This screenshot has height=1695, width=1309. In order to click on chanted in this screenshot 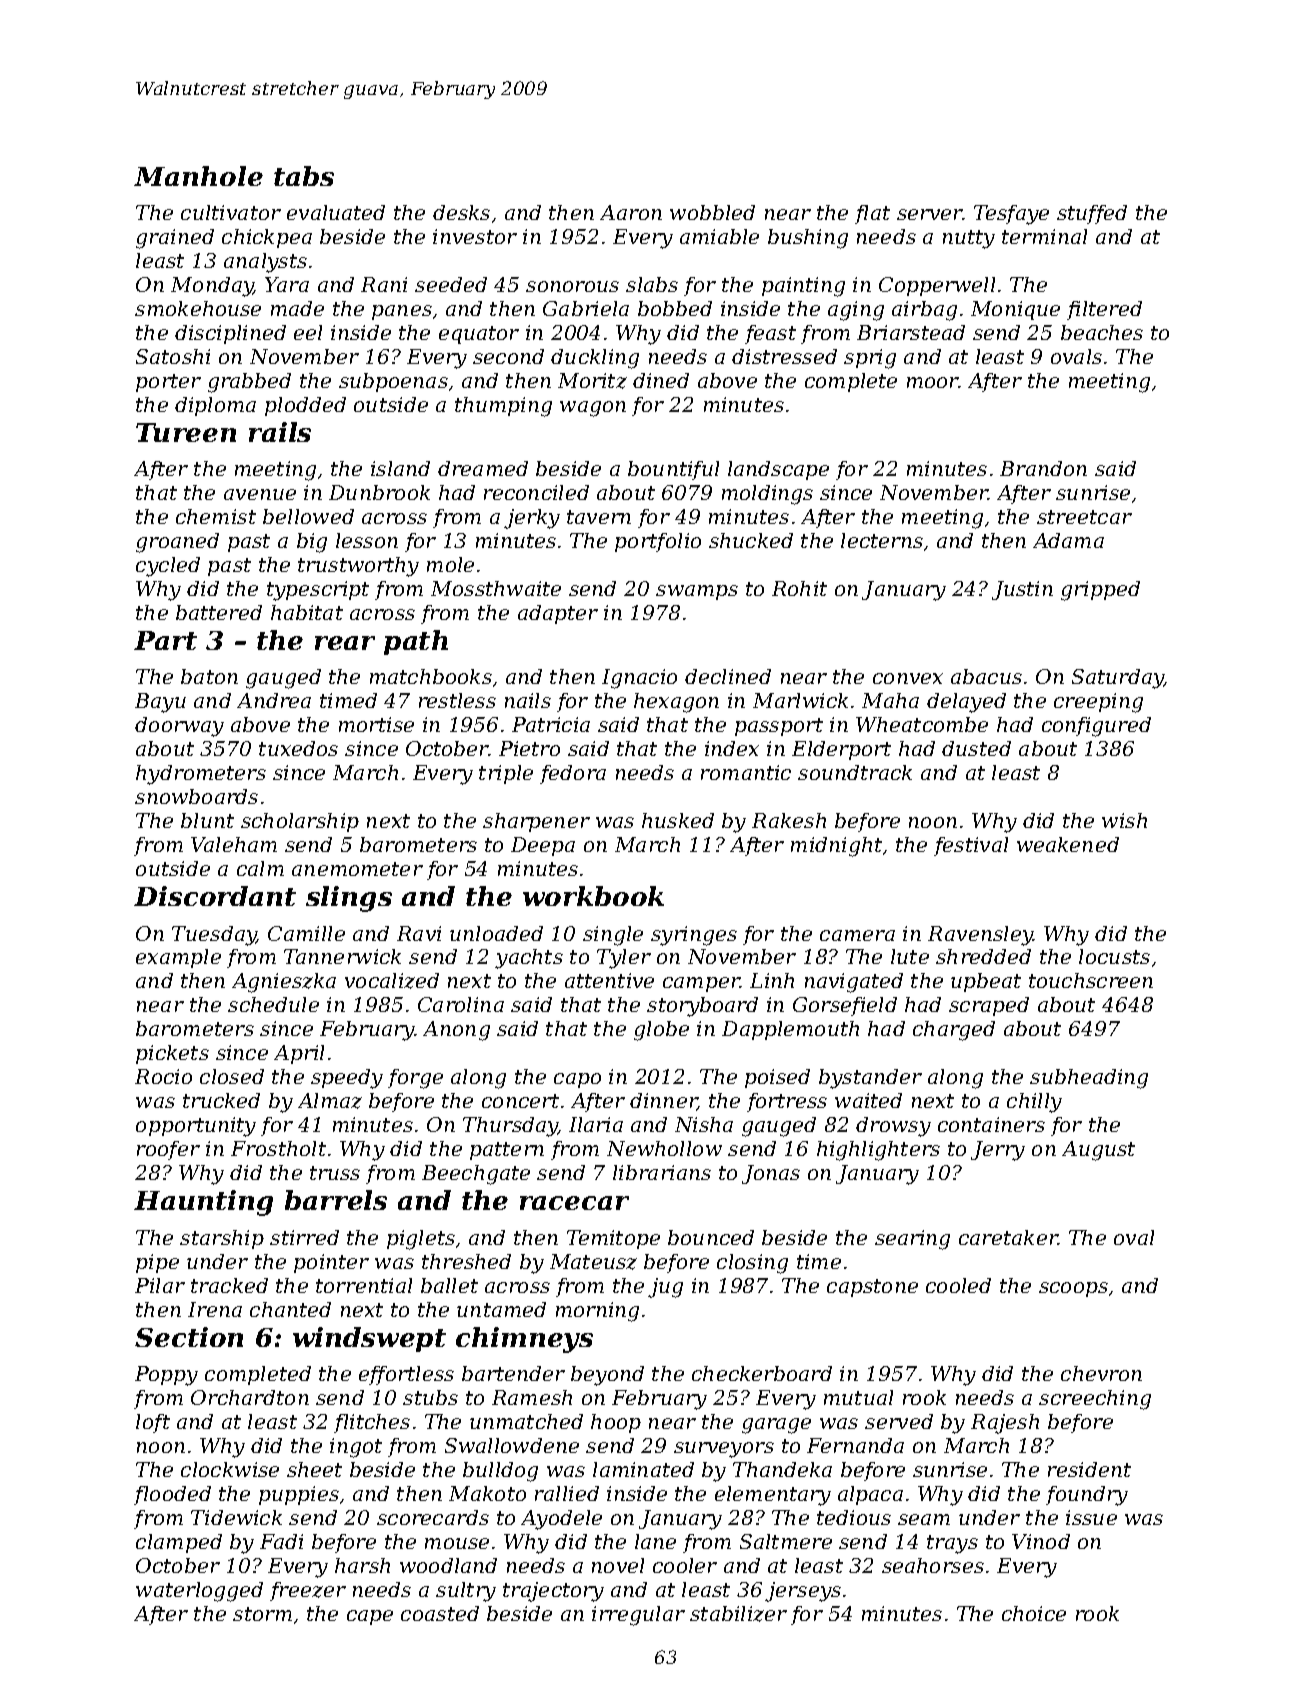, I will do `click(290, 1309)`.
